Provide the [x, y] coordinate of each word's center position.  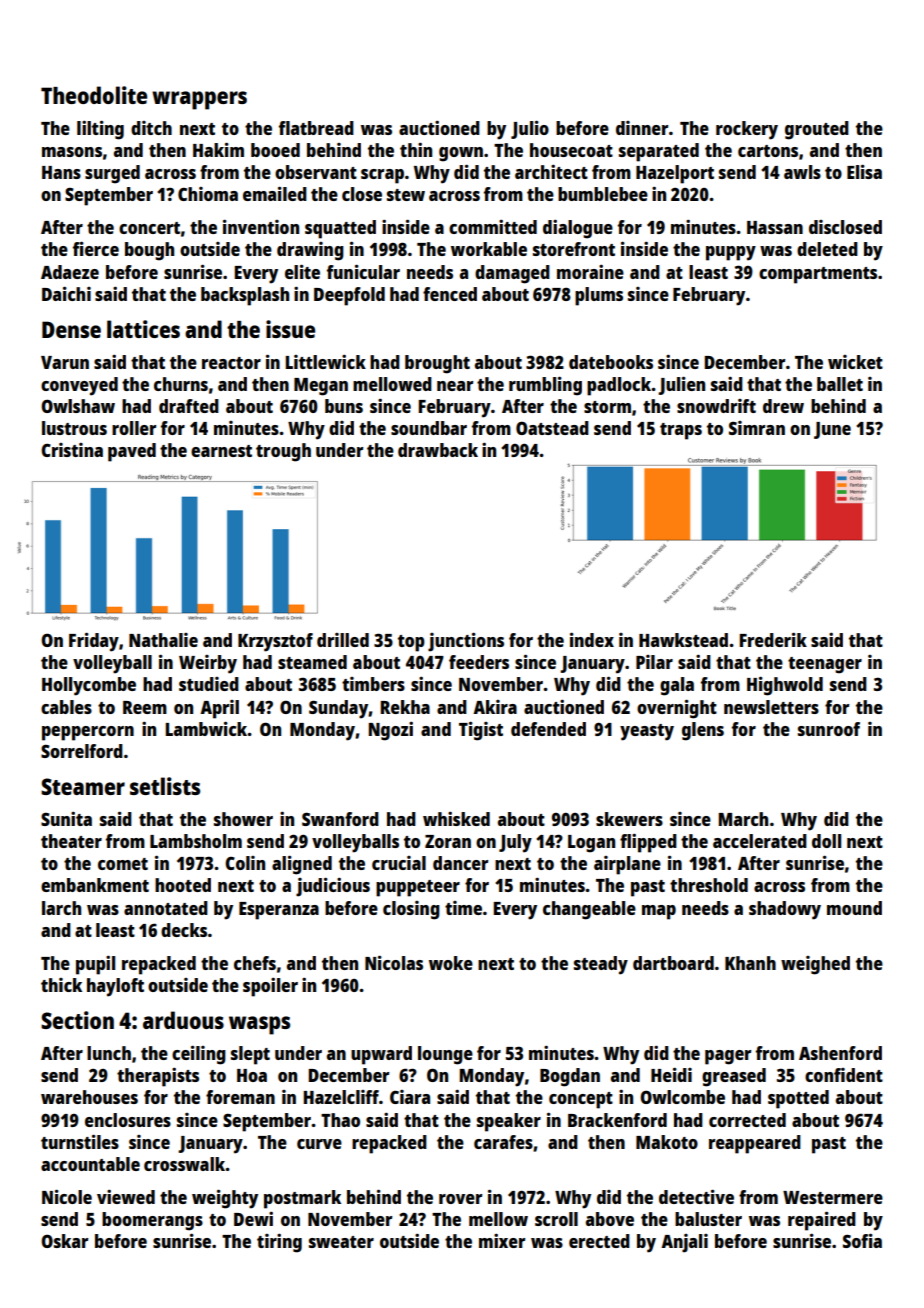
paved [132, 452]
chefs [255, 963]
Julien [681, 385]
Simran [757, 428]
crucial [399, 863]
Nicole [67, 1196]
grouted [817, 130]
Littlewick [325, 362]
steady [601, 965]
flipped [648, 843]
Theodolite [94, 95]
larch [61, 908]
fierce [96, 248]
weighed [815, 965]
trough [283, 452]
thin [416, 150]
